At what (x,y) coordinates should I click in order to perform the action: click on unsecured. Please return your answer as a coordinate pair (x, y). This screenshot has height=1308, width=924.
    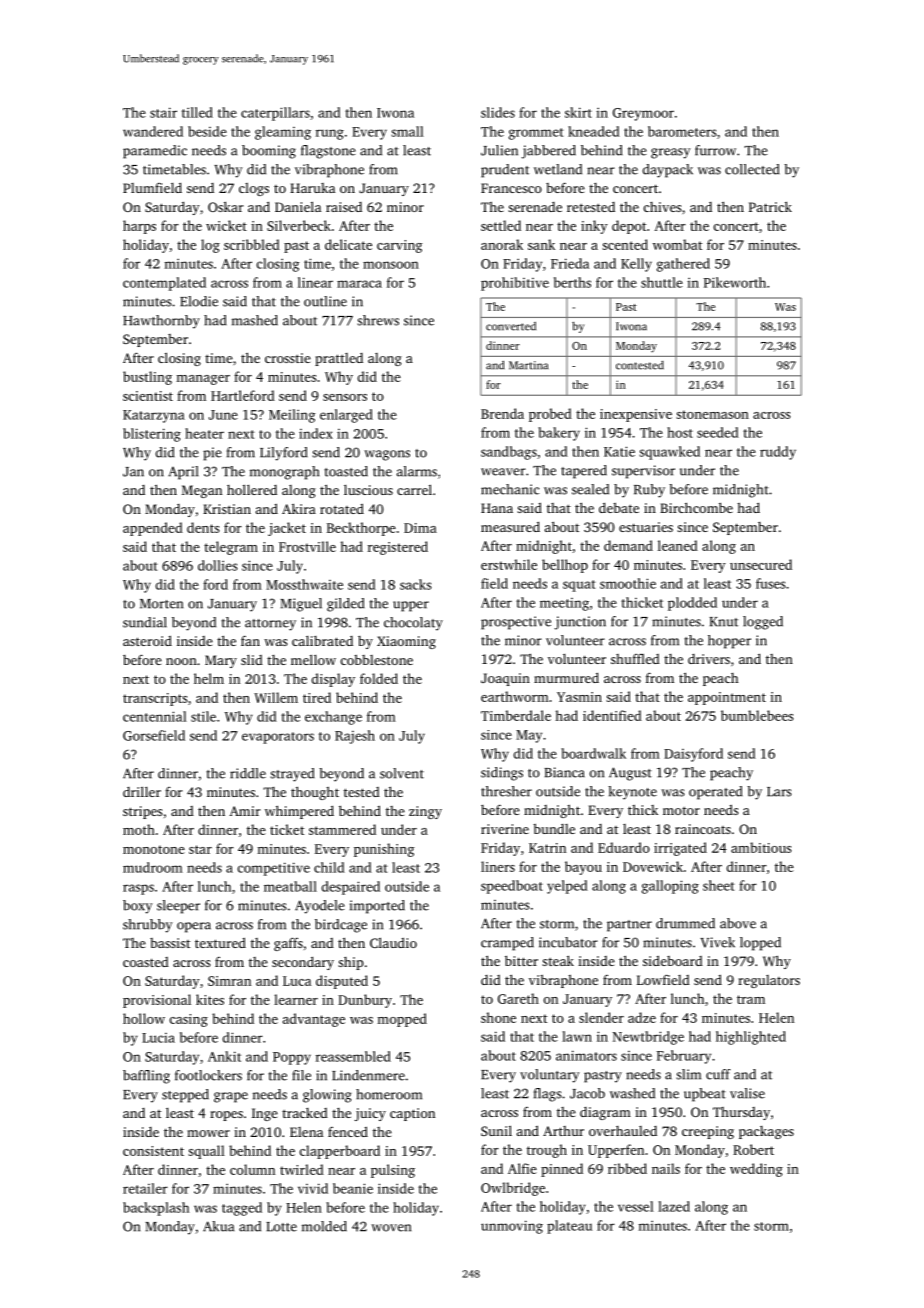
    Looking at the image, I should click on (761, 564).
